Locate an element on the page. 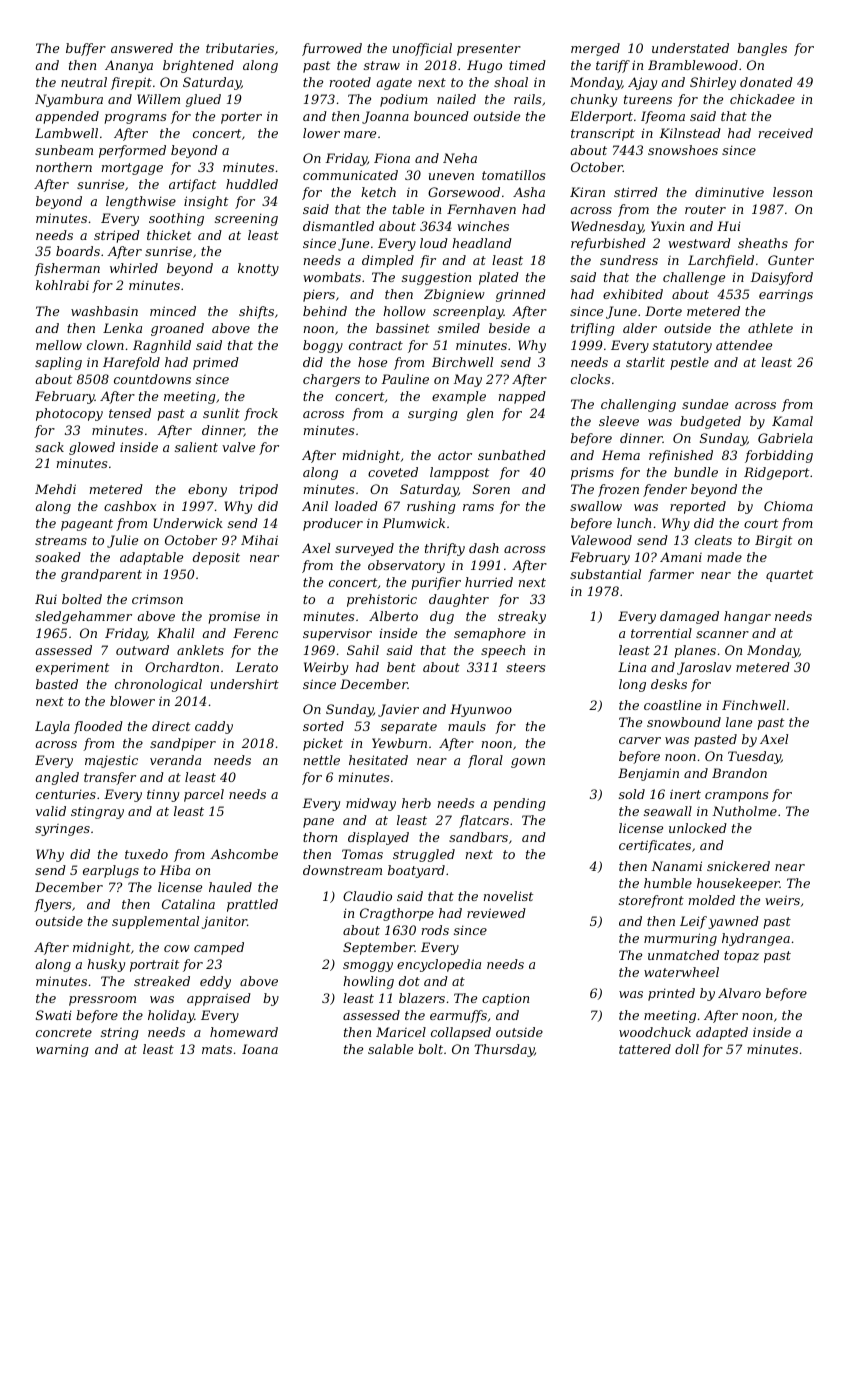  furrowed is located at coordinates (332, 49).
